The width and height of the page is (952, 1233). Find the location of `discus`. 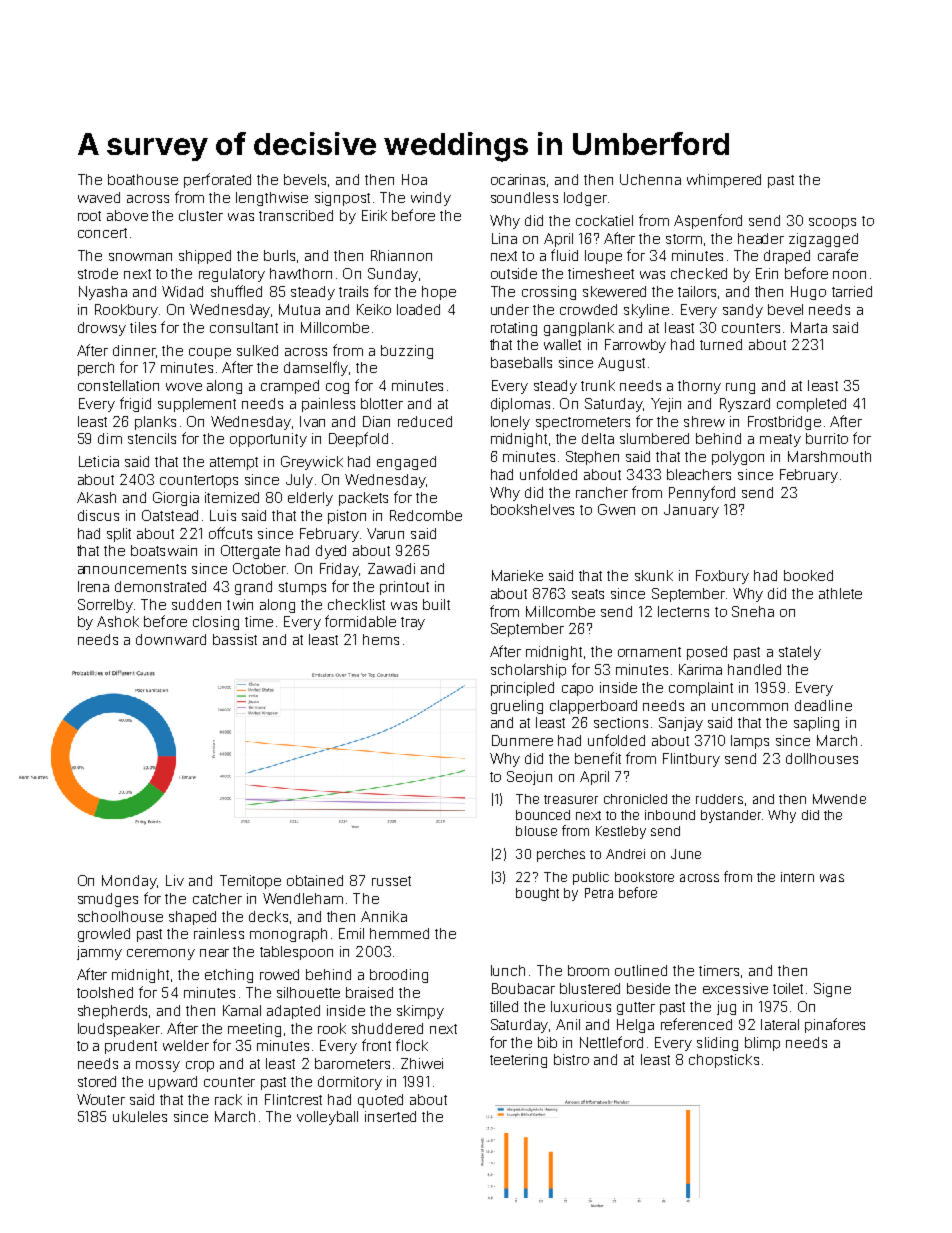

discus is located at coordinates (98, 515).
